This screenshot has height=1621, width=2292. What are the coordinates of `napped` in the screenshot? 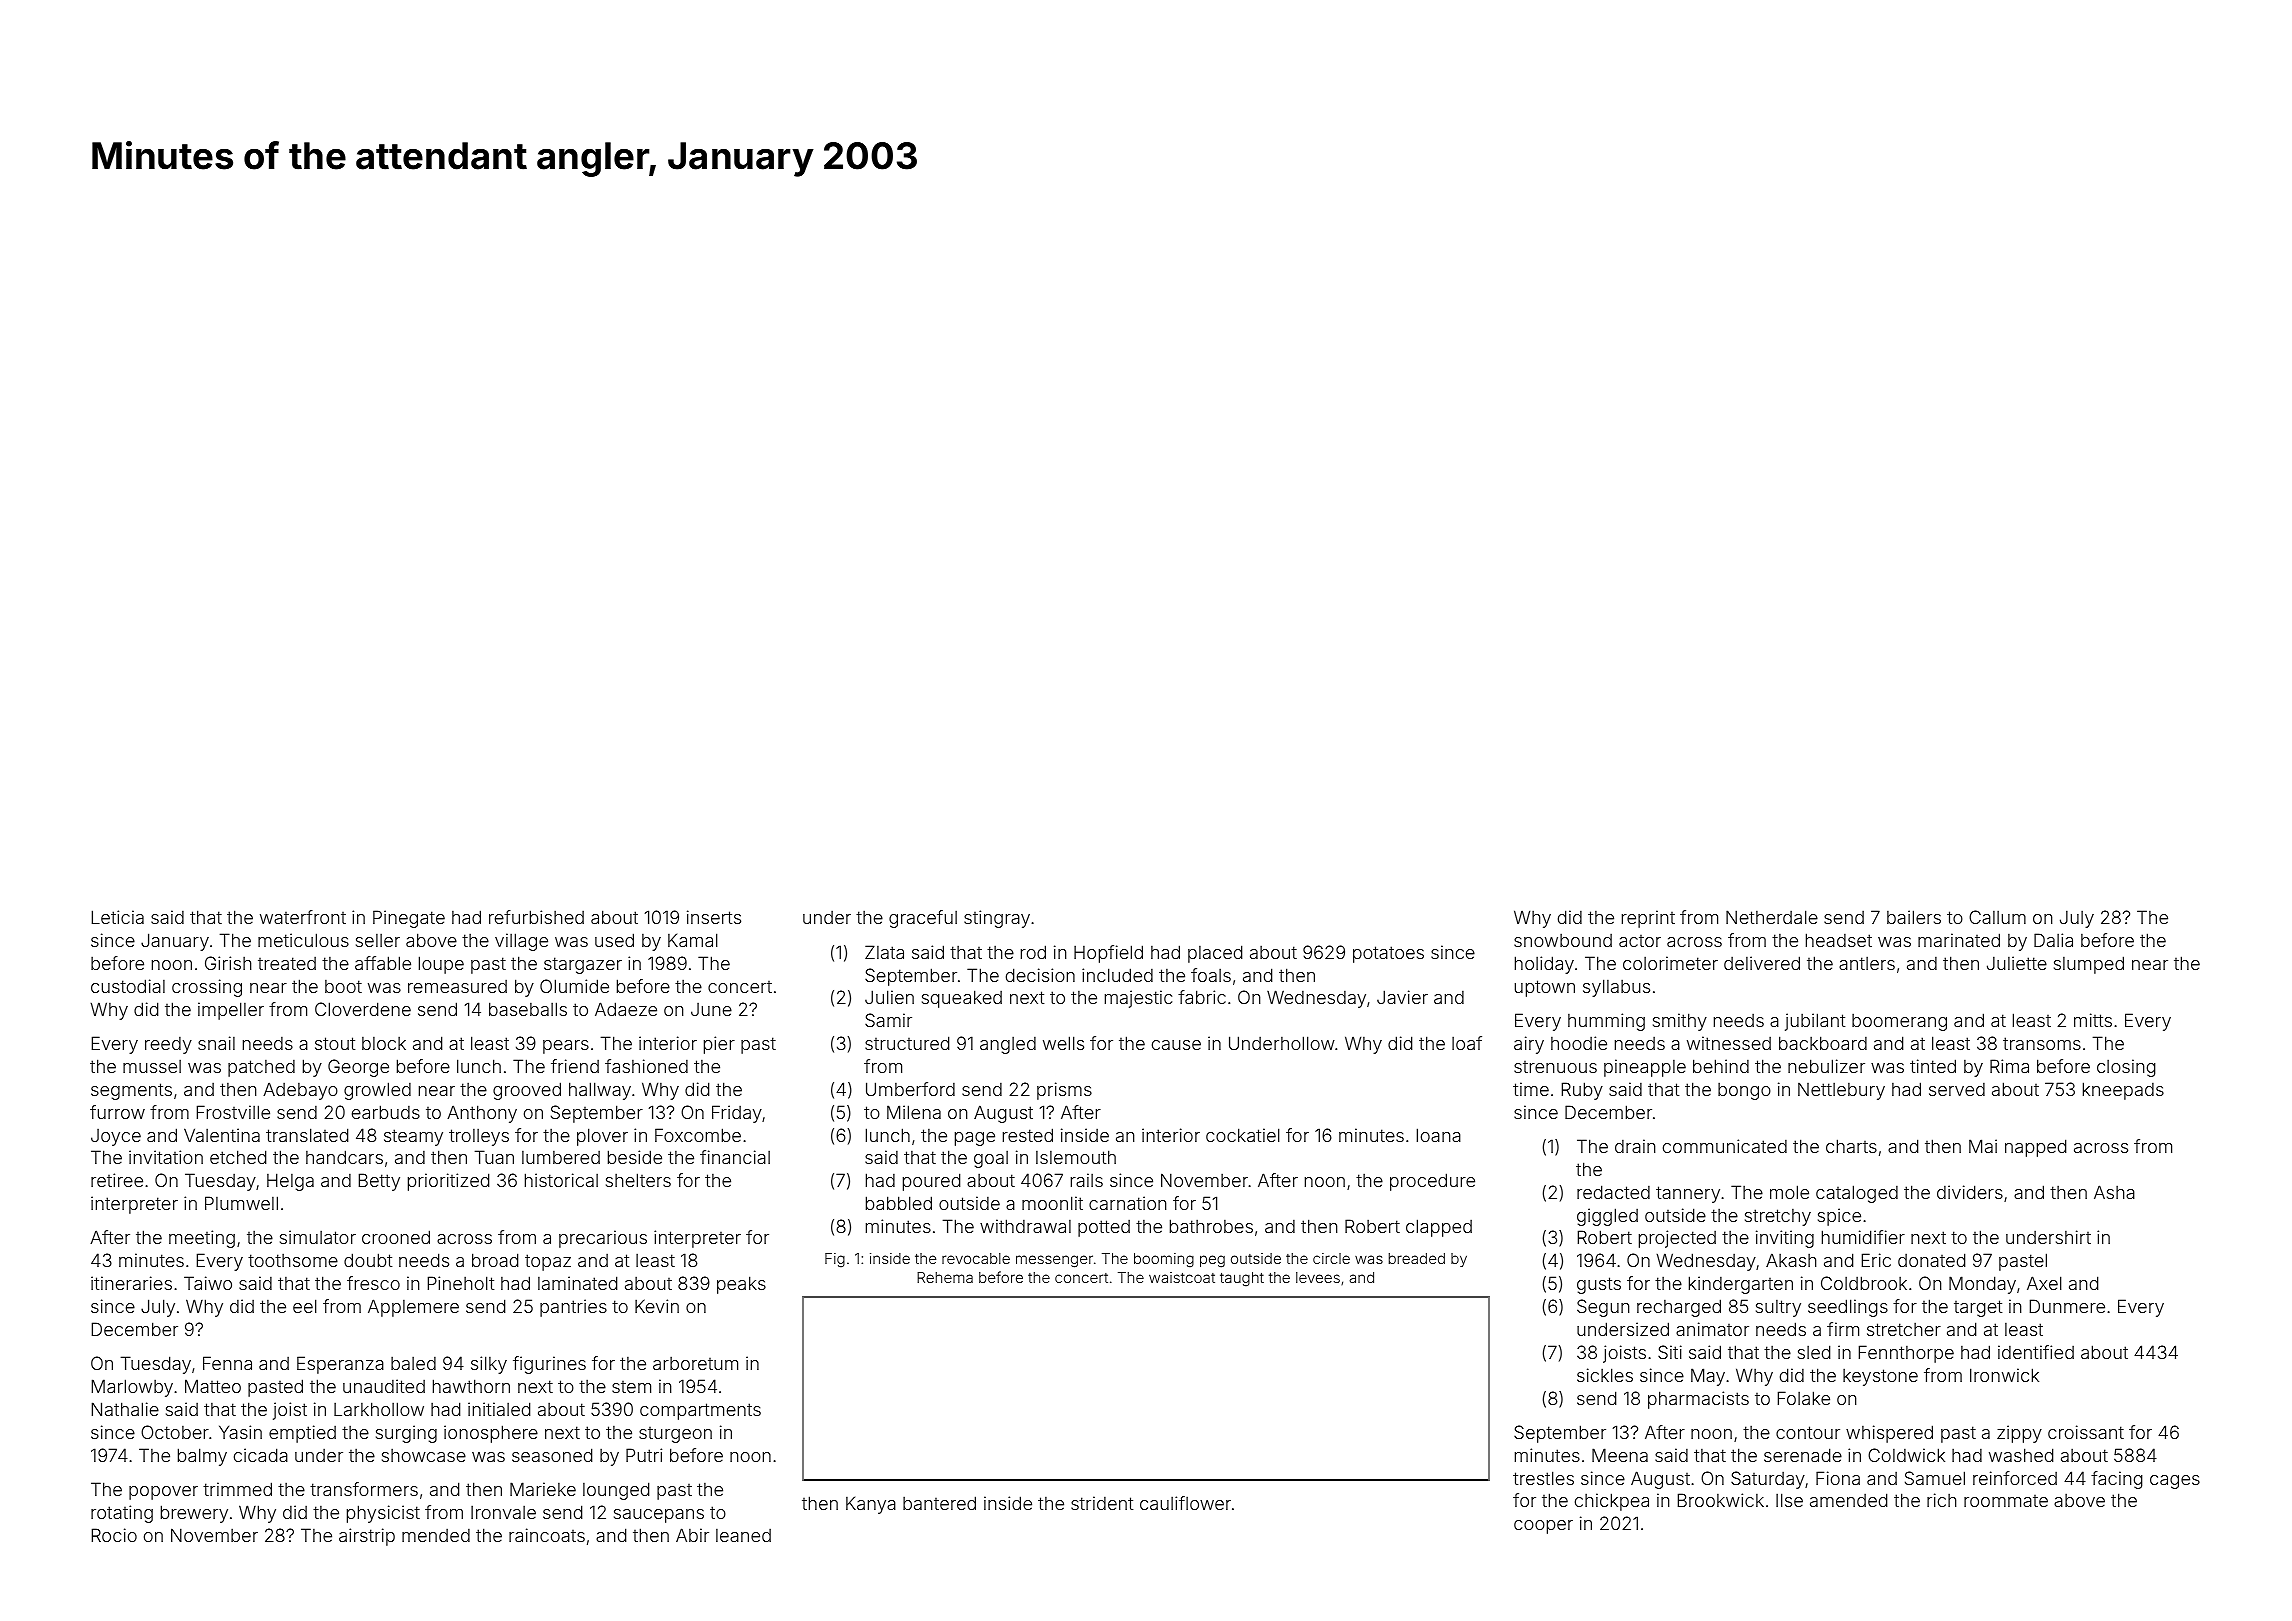 It's located at (2035, 1148).
